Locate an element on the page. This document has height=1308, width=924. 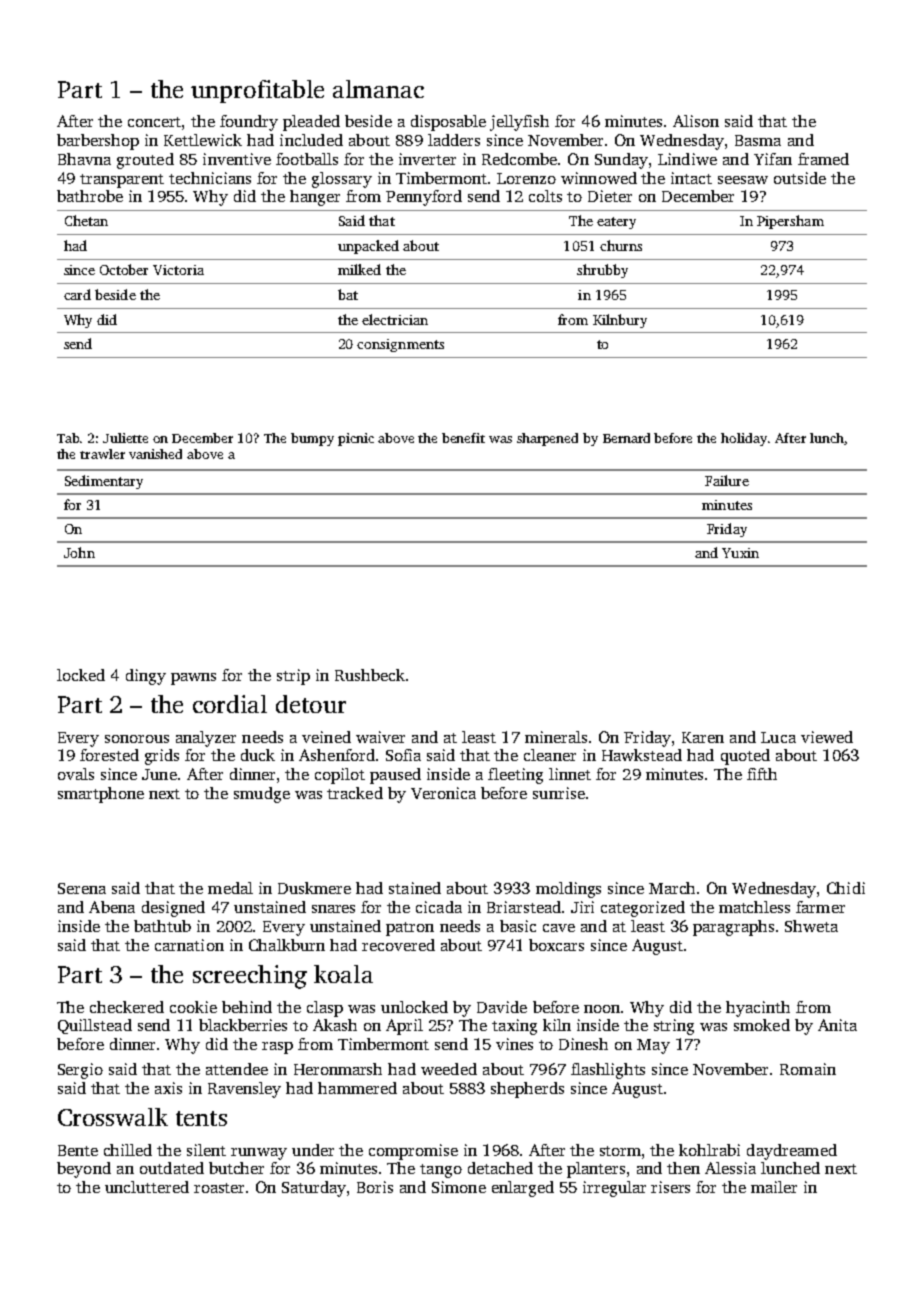
fifth is located at coordinates (762, 774).
